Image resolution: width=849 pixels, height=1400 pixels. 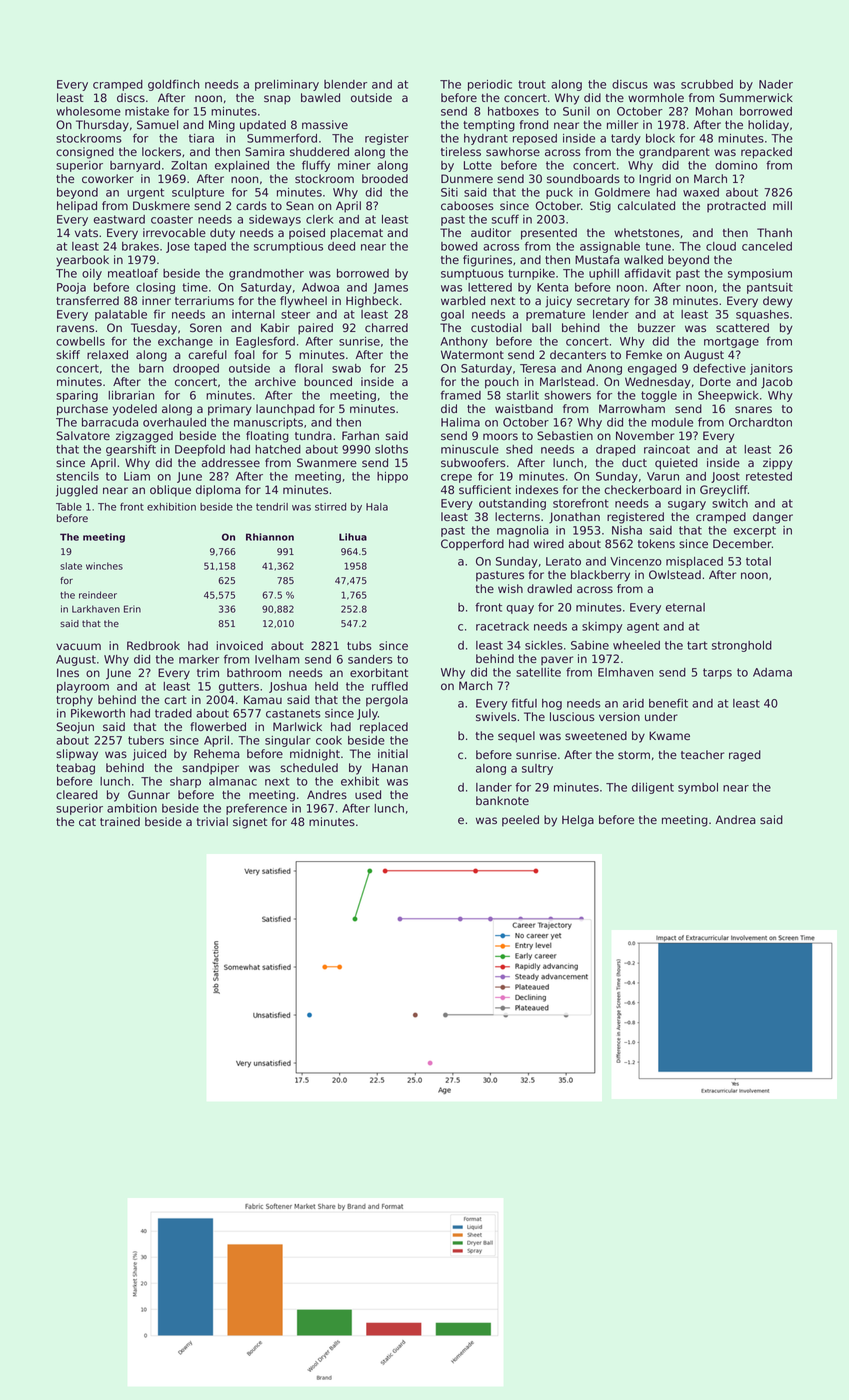 What do you see at coordinates (71, 566) in the page?
I see `slate` at bounding box center [71, 566].
